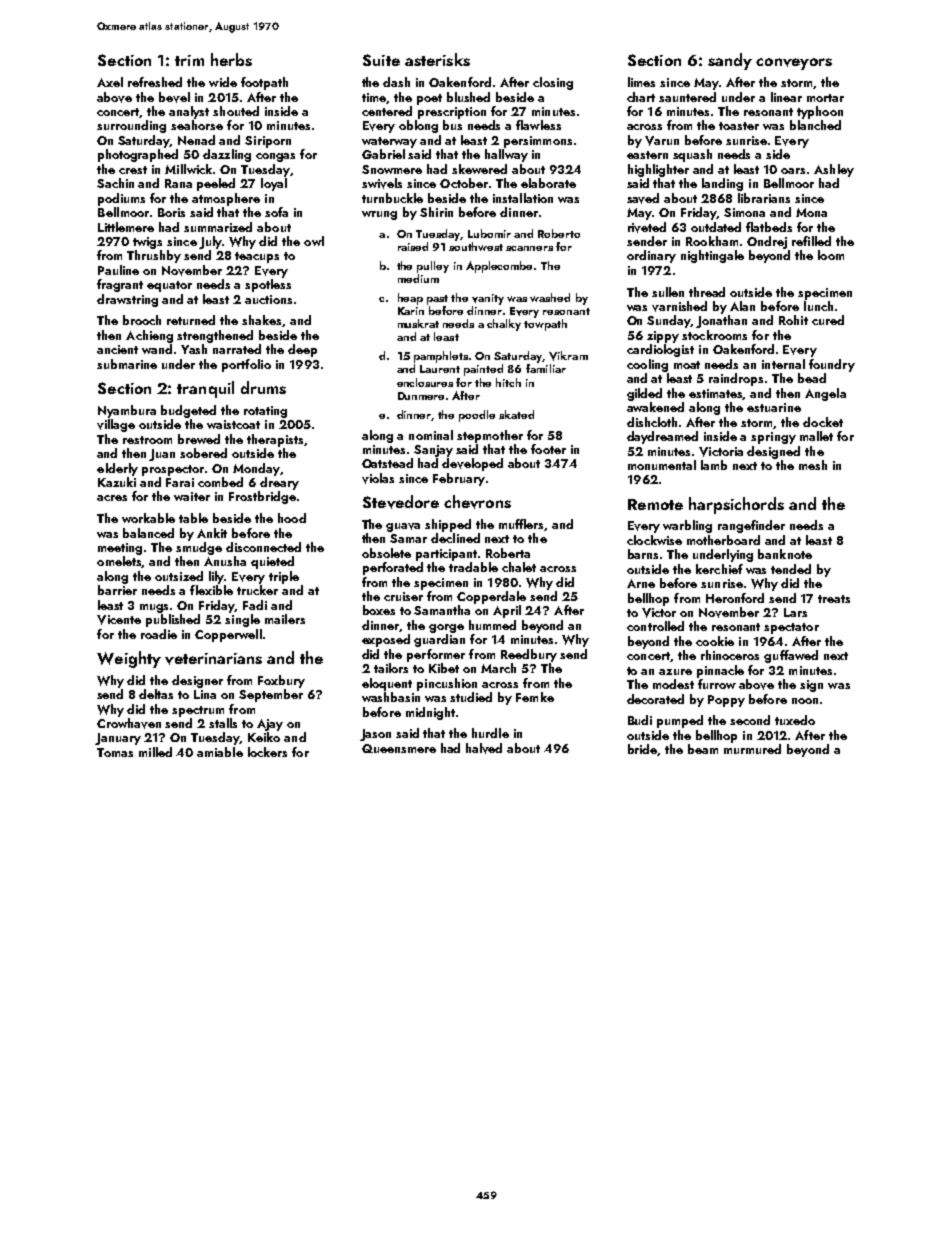 This screenshot has width=952, height=1233. What do you see at coordinates (396, 82) in the screenshot?
I see `dash` at bounding box center [396, 82].
